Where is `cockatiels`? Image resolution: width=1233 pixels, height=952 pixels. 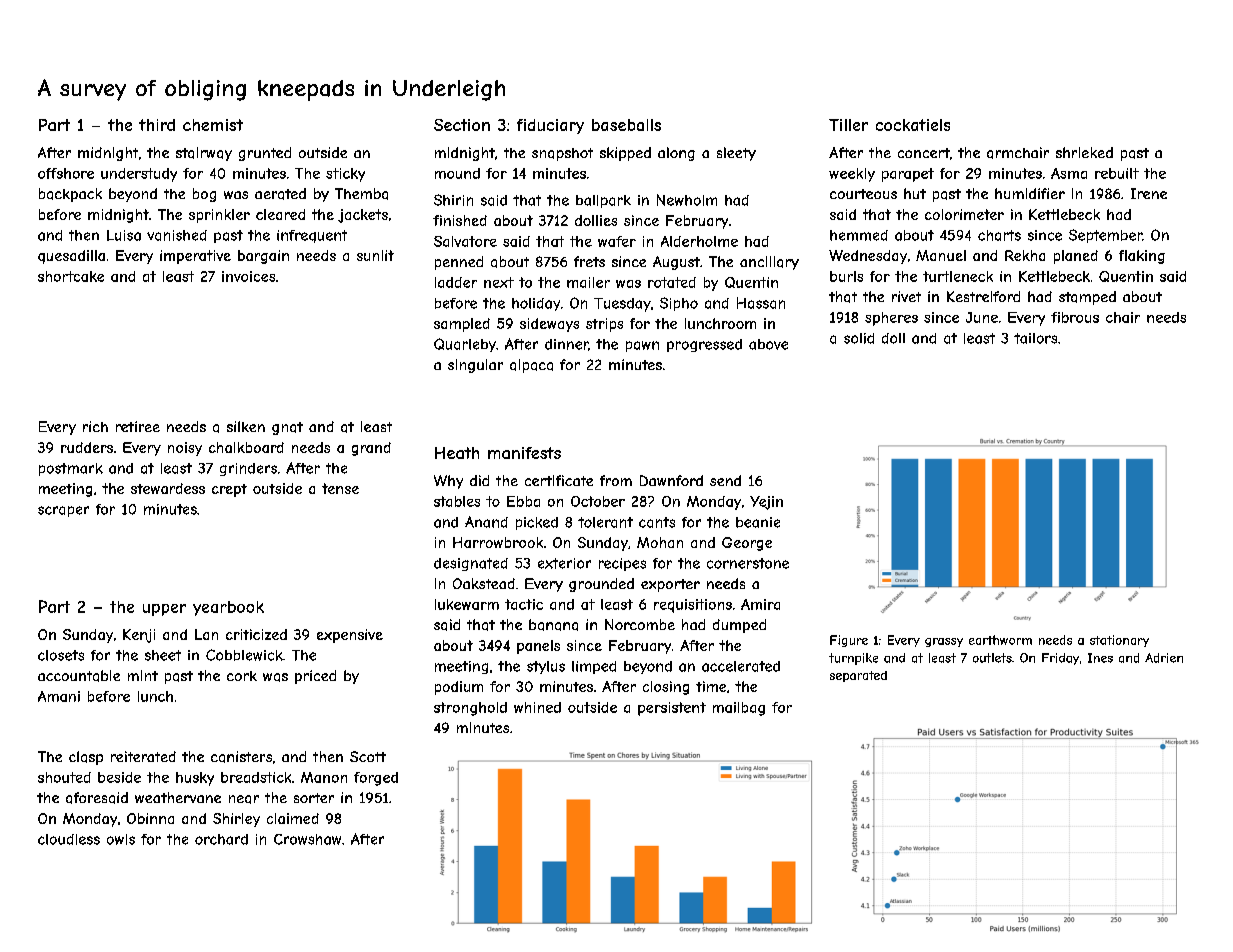 cockatiels is located at coordinates (913, 125).
